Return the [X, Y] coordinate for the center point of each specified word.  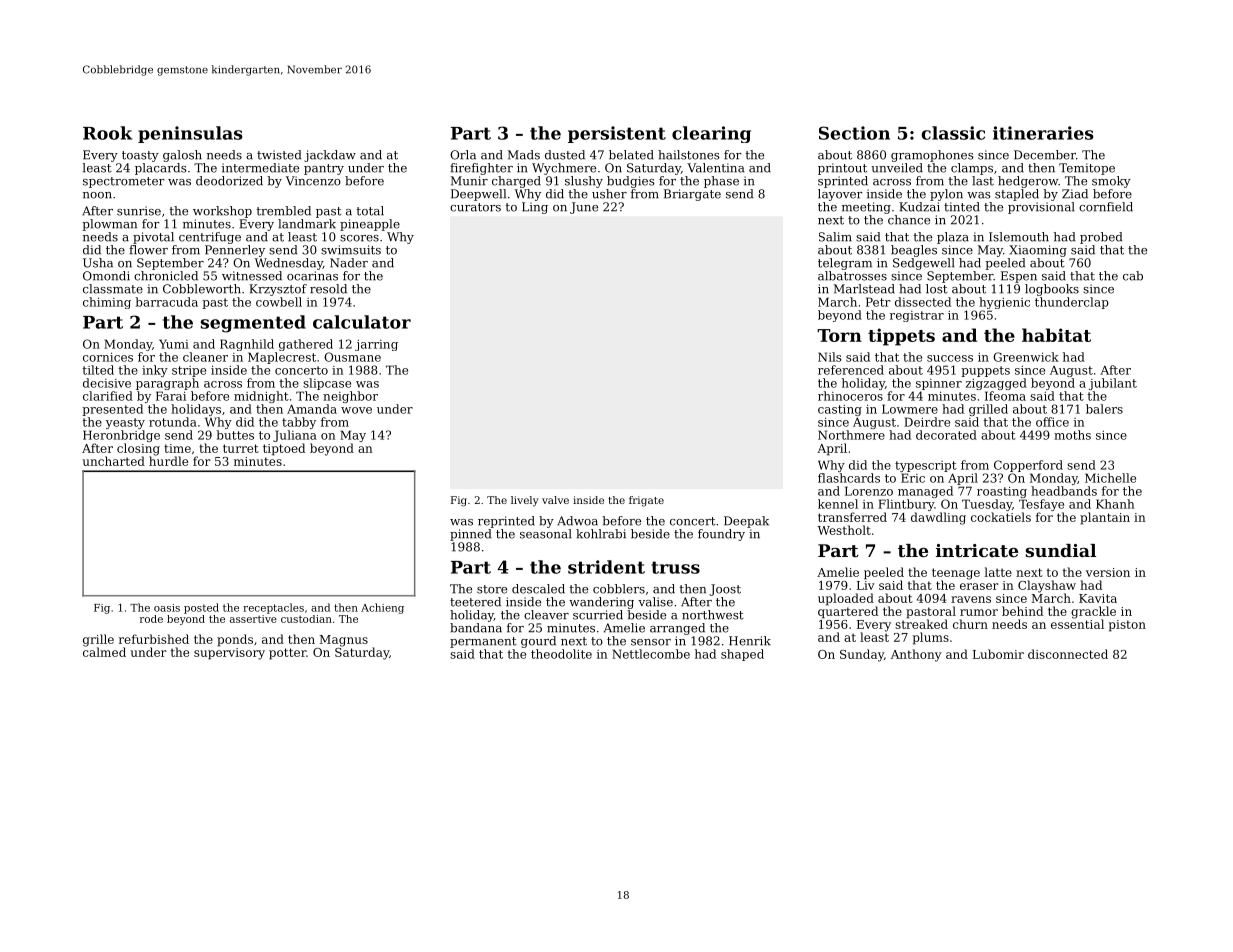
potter [287, 654]
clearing [711, 134]
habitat [1056, 335]
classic [953, 133]
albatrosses [852, 276]
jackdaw [330, 156]
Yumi [174, 344]
